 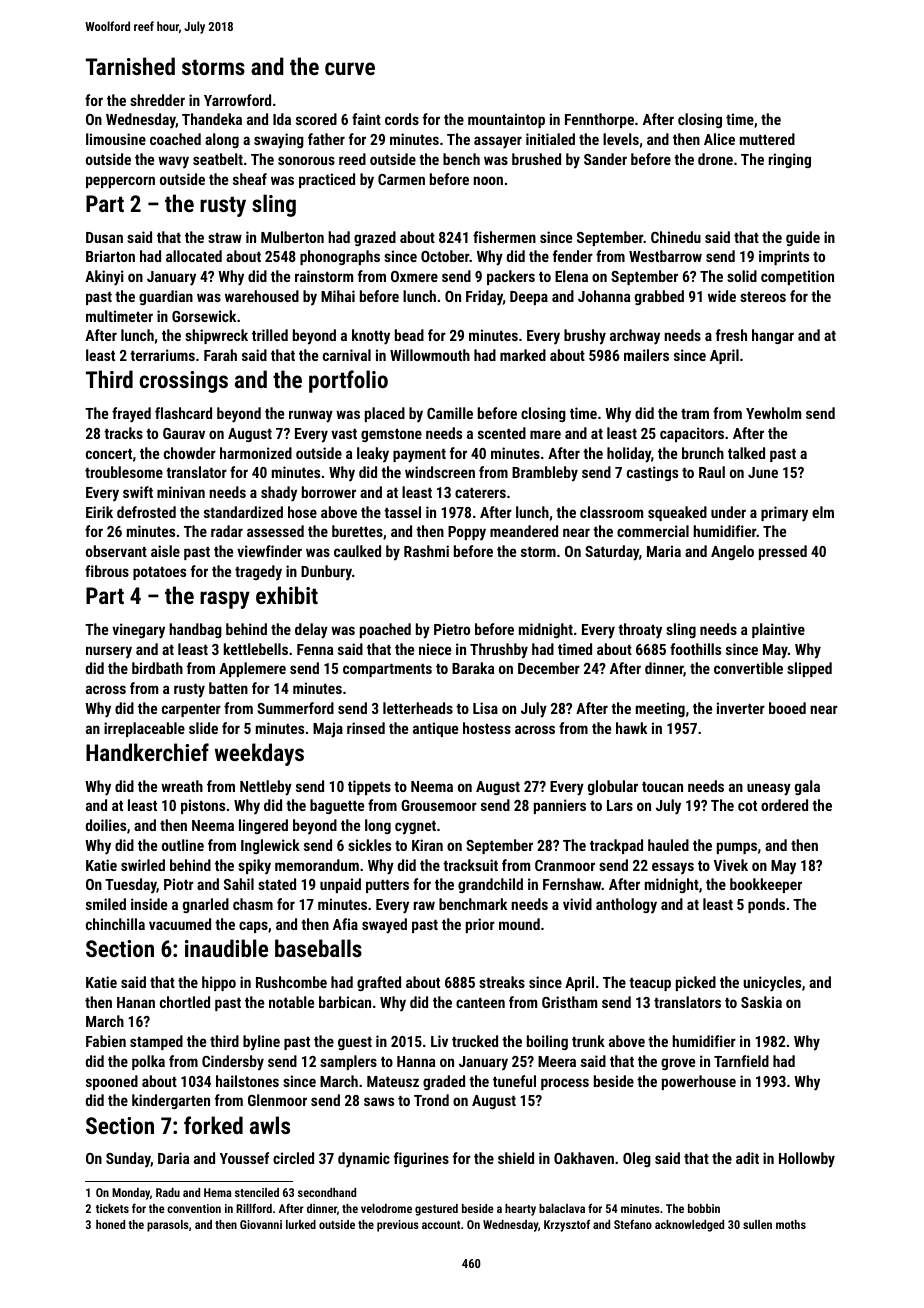 What do you see at coordinates (767, 139) in the page?
I see `muttered` at bounding box center [767, 139].
